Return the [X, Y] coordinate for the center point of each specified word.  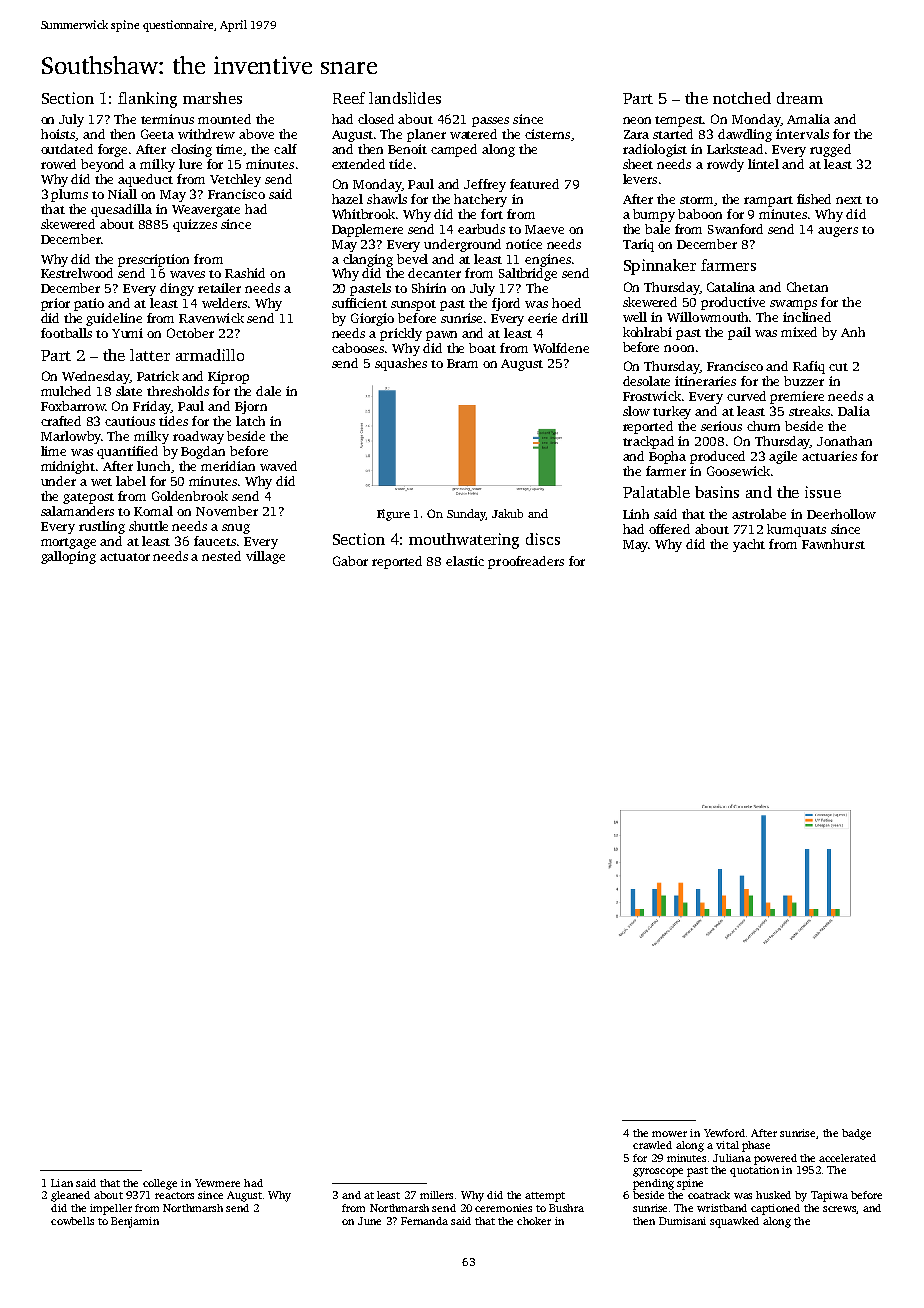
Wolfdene [561, 348]
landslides [405, 98]
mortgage [68, 543]
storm [696, 200]
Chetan [807, 287]
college [160, 1184]
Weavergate [206, 211]
